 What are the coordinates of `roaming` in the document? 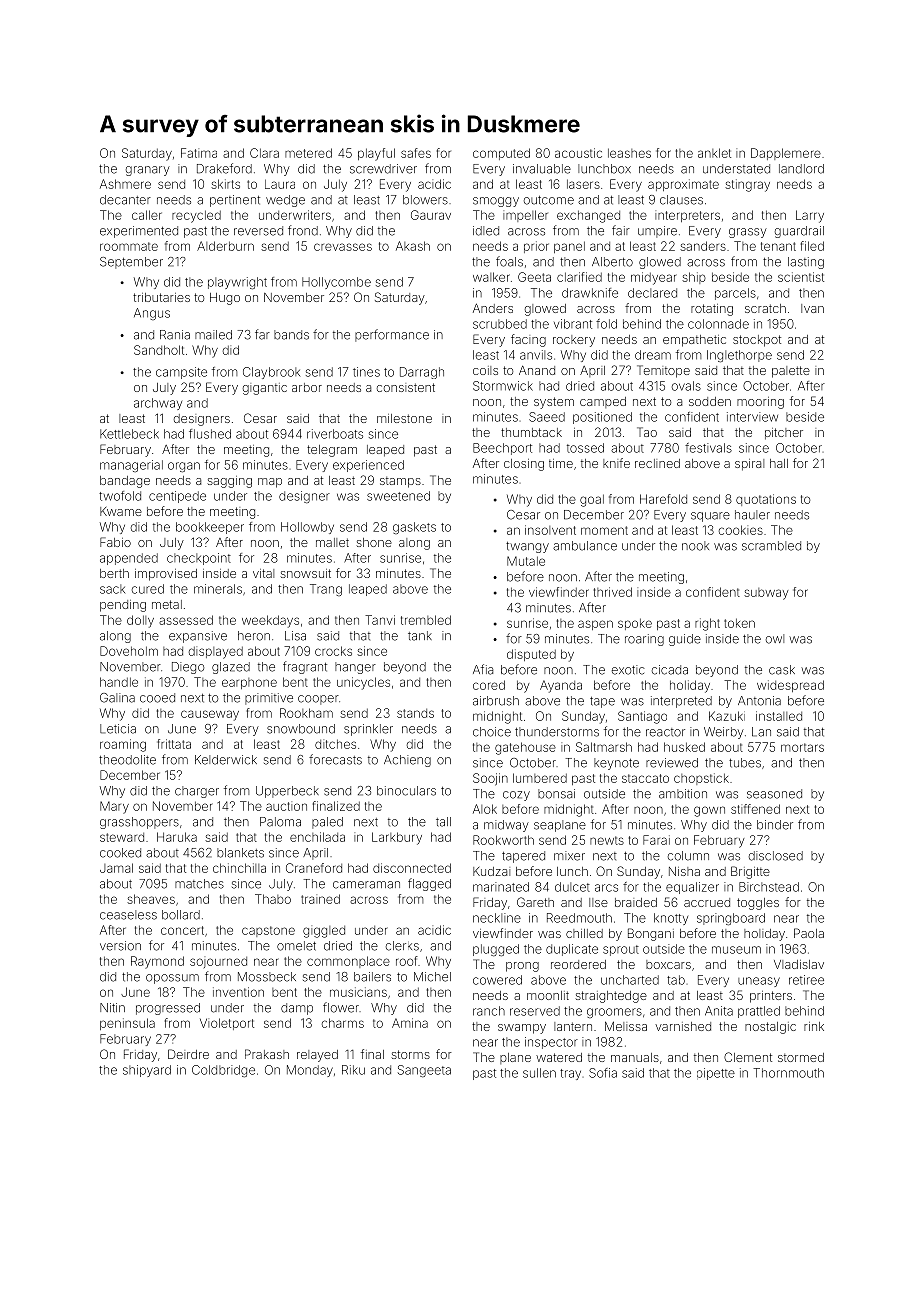 It's located at (123, 745).
